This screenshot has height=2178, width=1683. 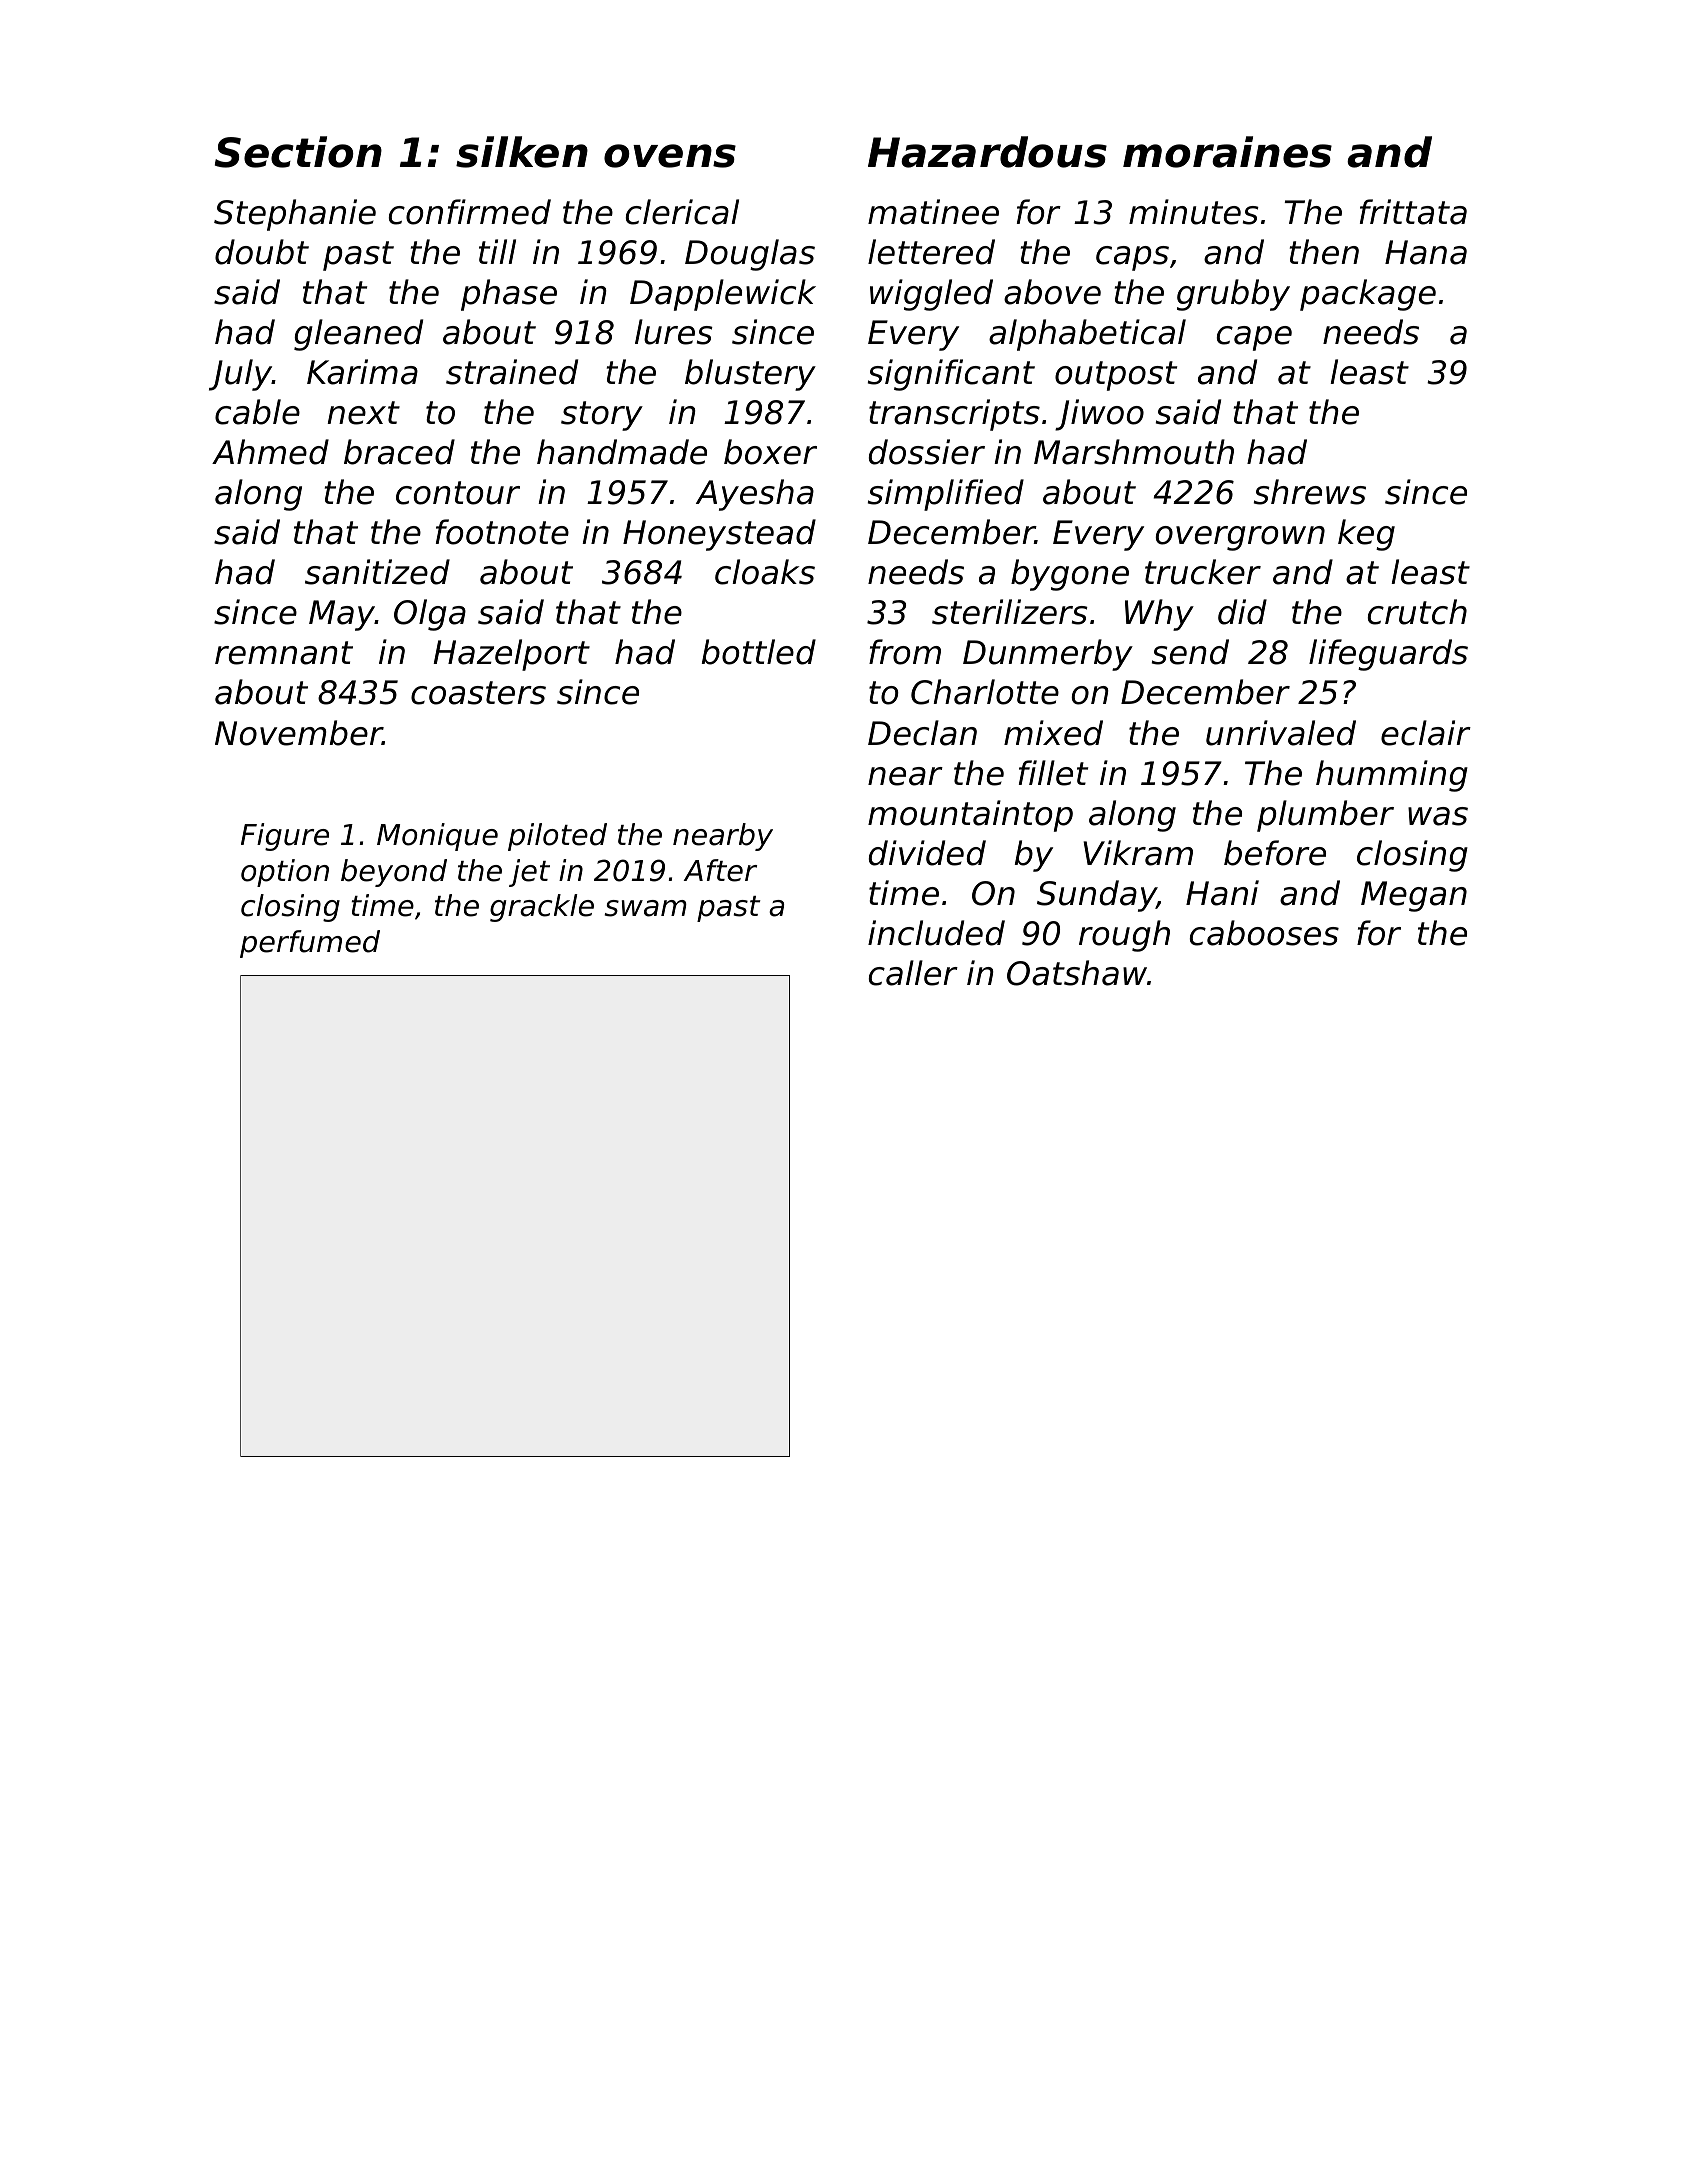 I want to click on Hazardous, so click(x=987, y=152).
